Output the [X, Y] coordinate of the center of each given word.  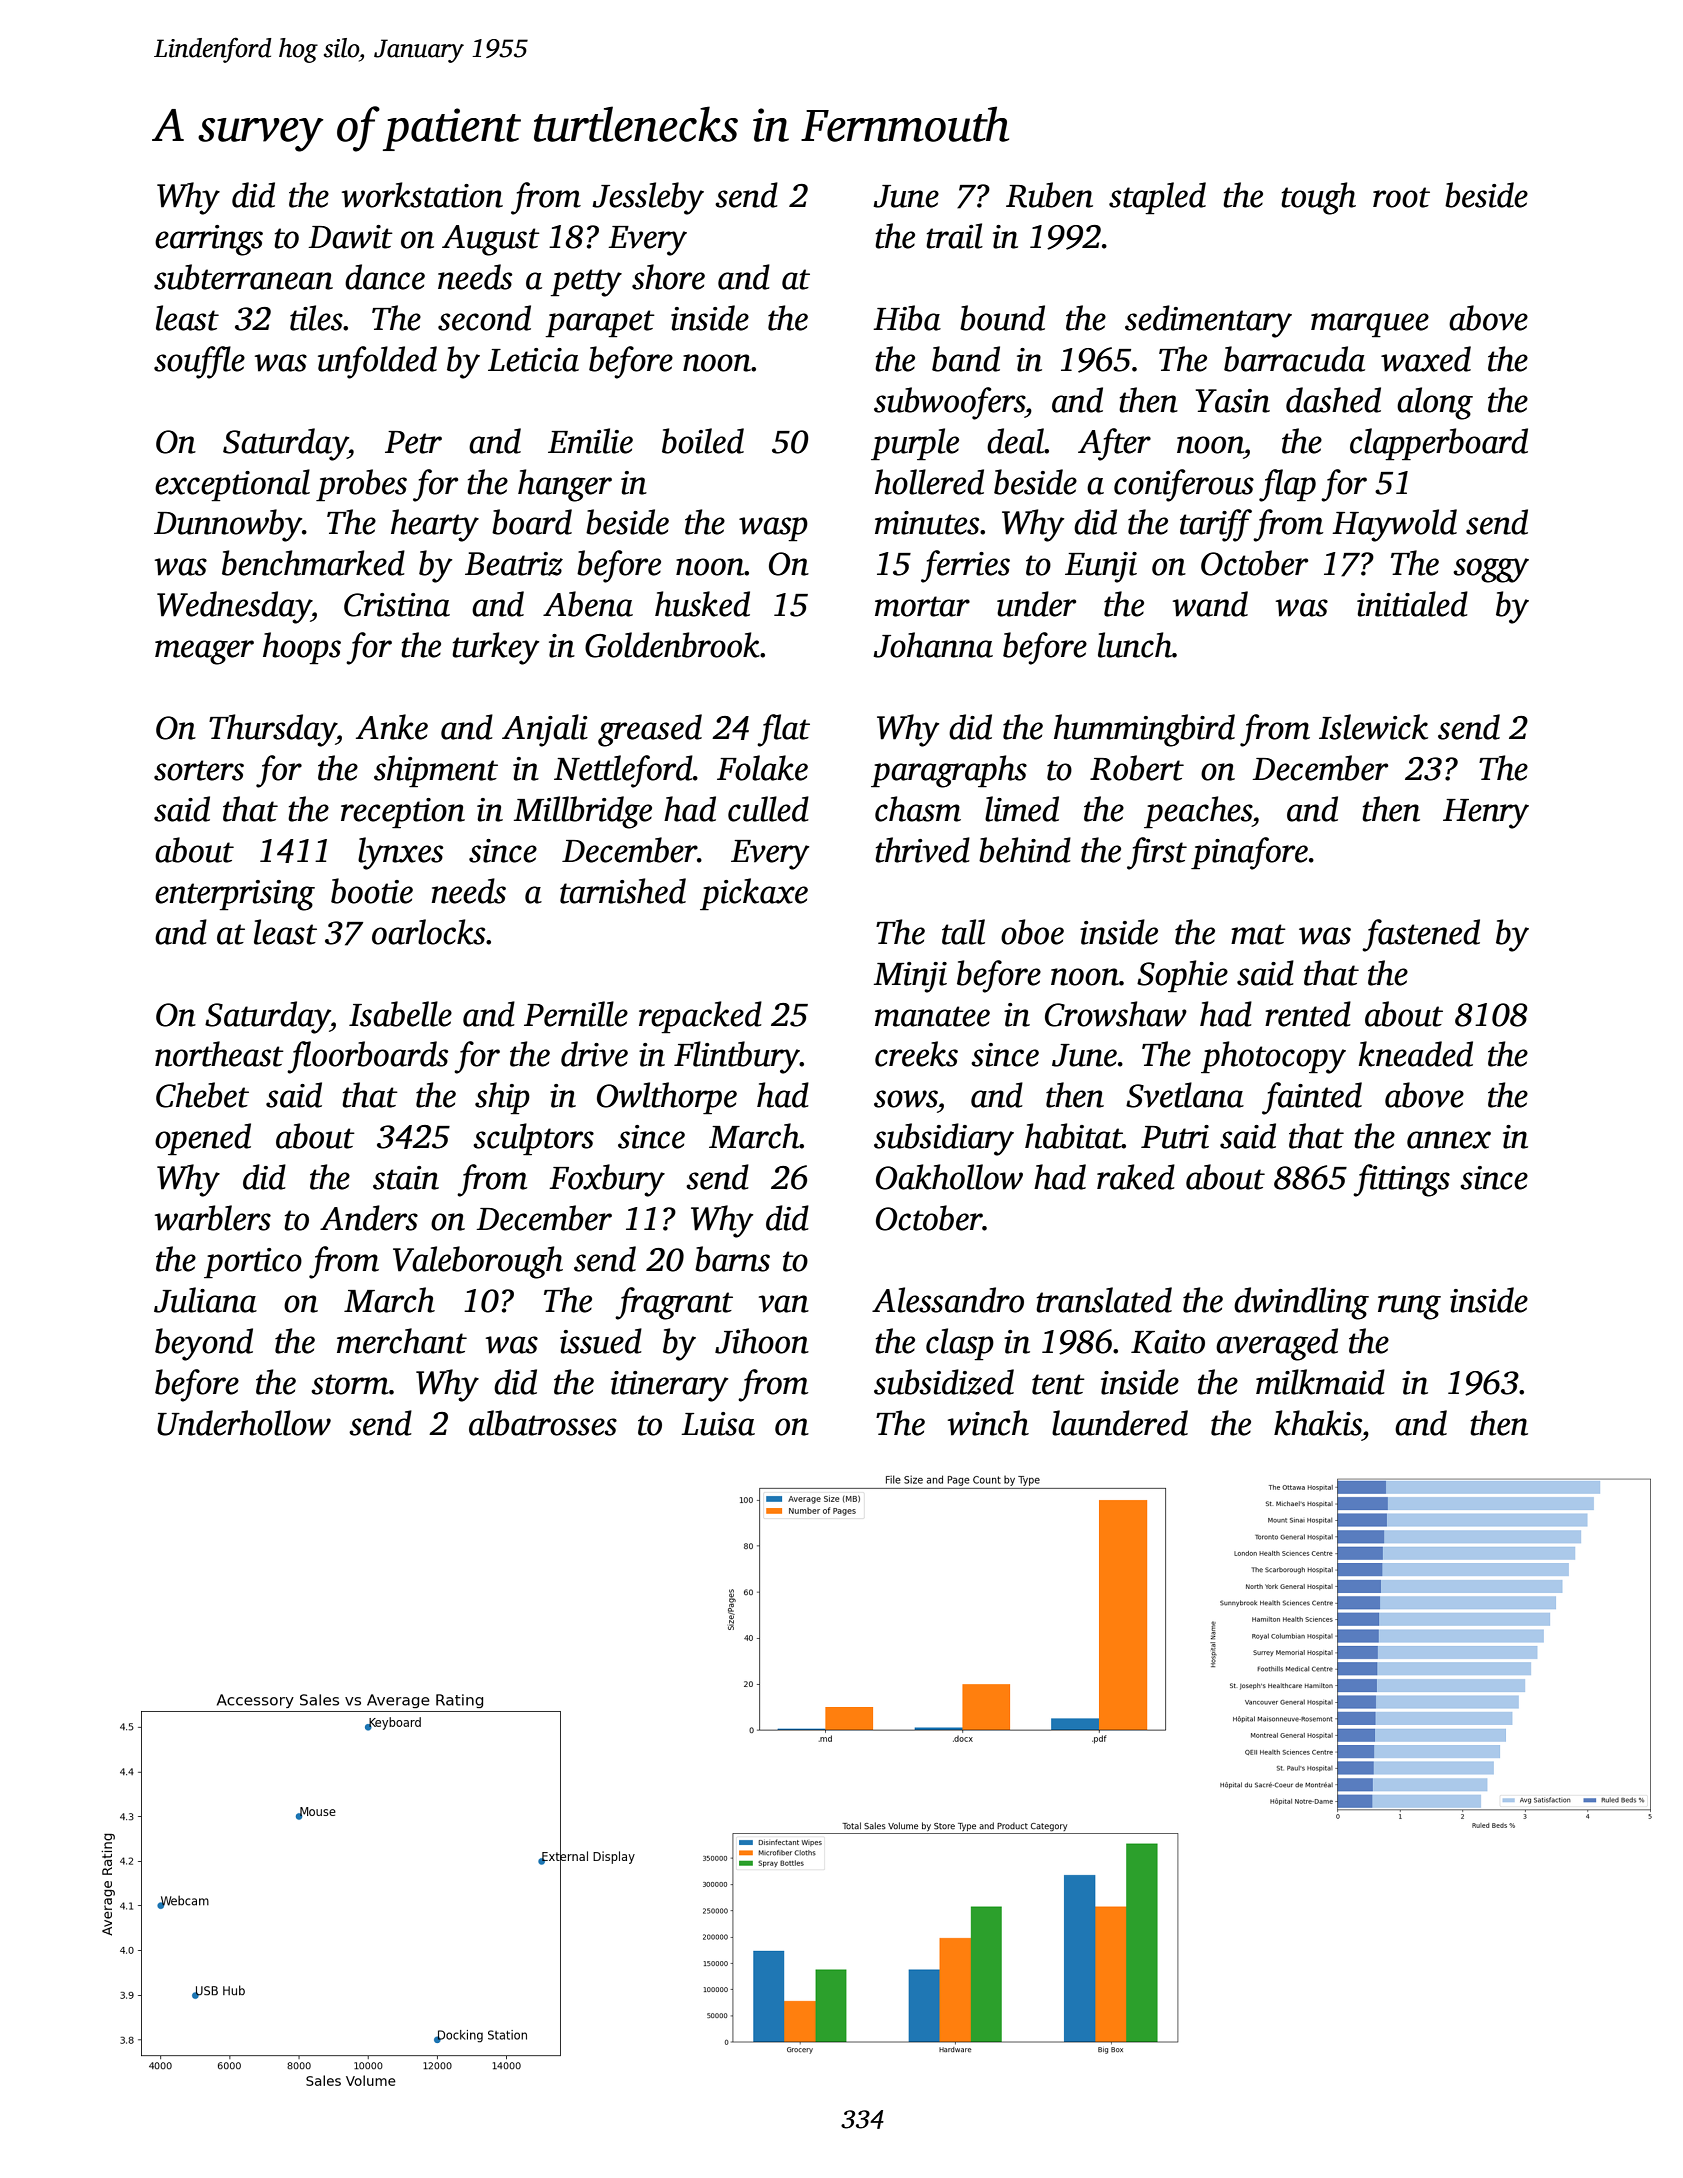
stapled [1157, 198]
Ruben [1049, 195]
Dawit [350, 237]
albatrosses [543, 1423]
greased [650, 730]
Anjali [545, 730]
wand [1210, 604]
